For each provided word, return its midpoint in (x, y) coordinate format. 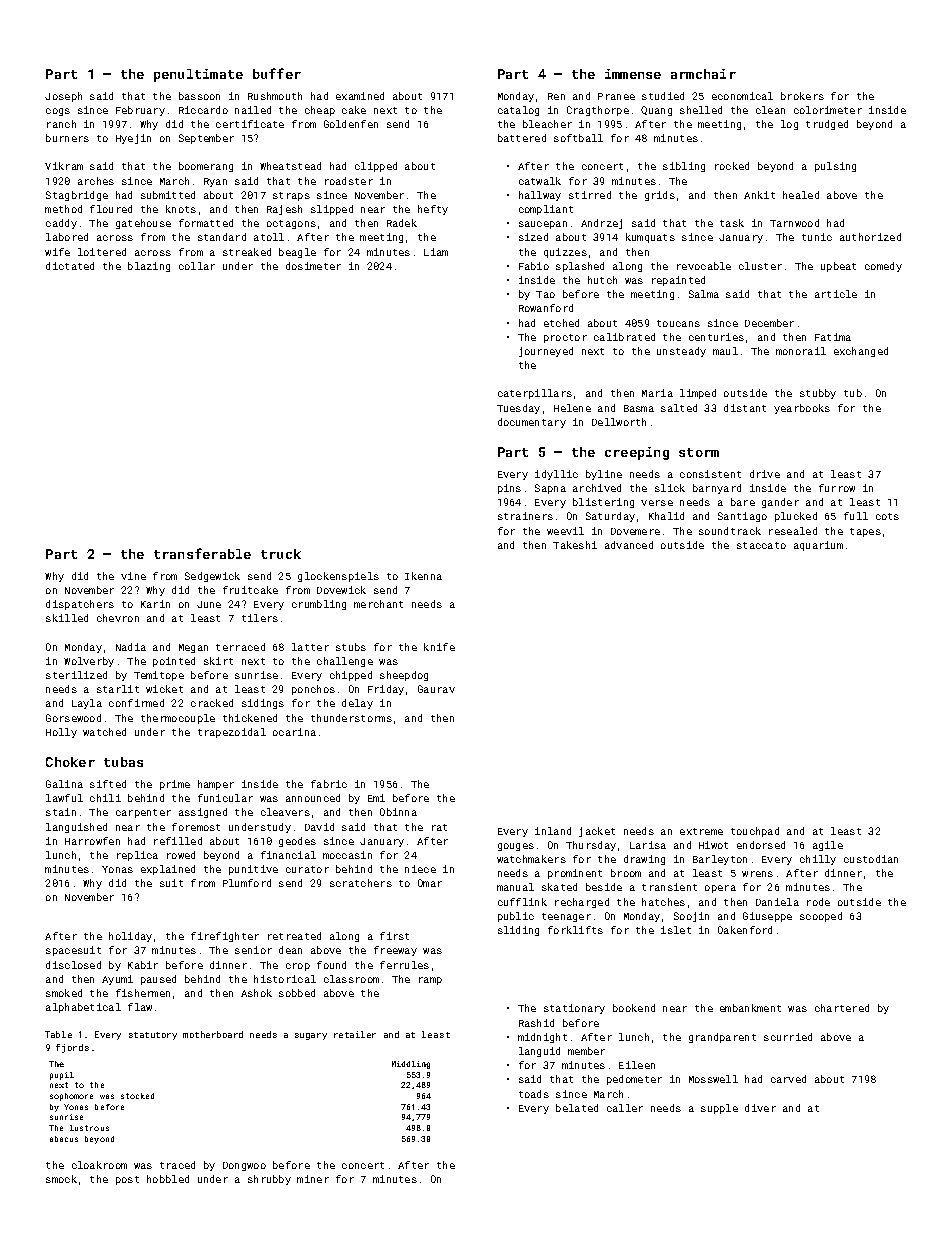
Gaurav (436, 689)
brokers (802, 96)
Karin (155, 604)
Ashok (256, 993)
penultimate (198, 75)
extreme (701, 831)
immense (633, 74)
